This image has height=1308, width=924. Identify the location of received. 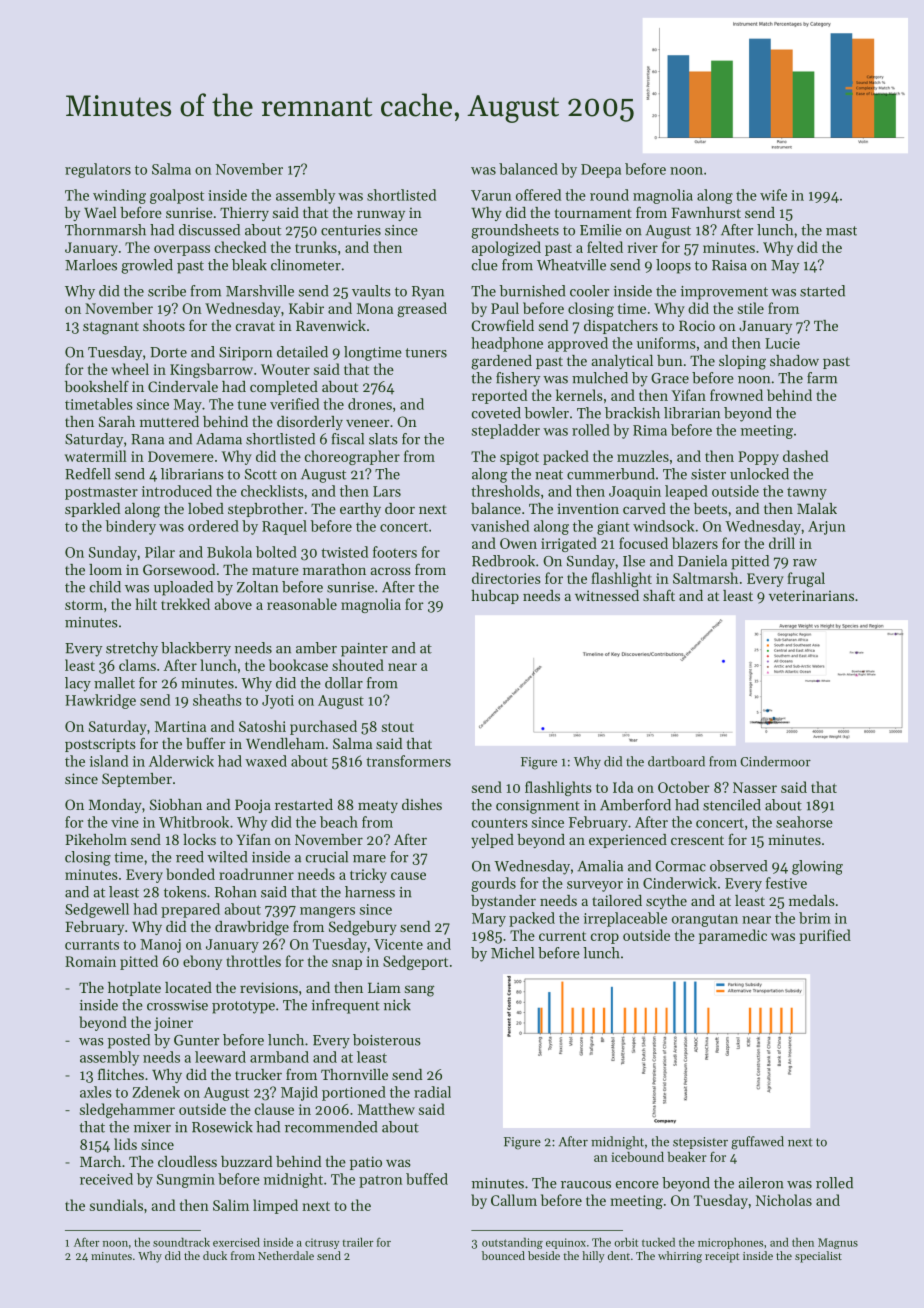
(106, 1179).
